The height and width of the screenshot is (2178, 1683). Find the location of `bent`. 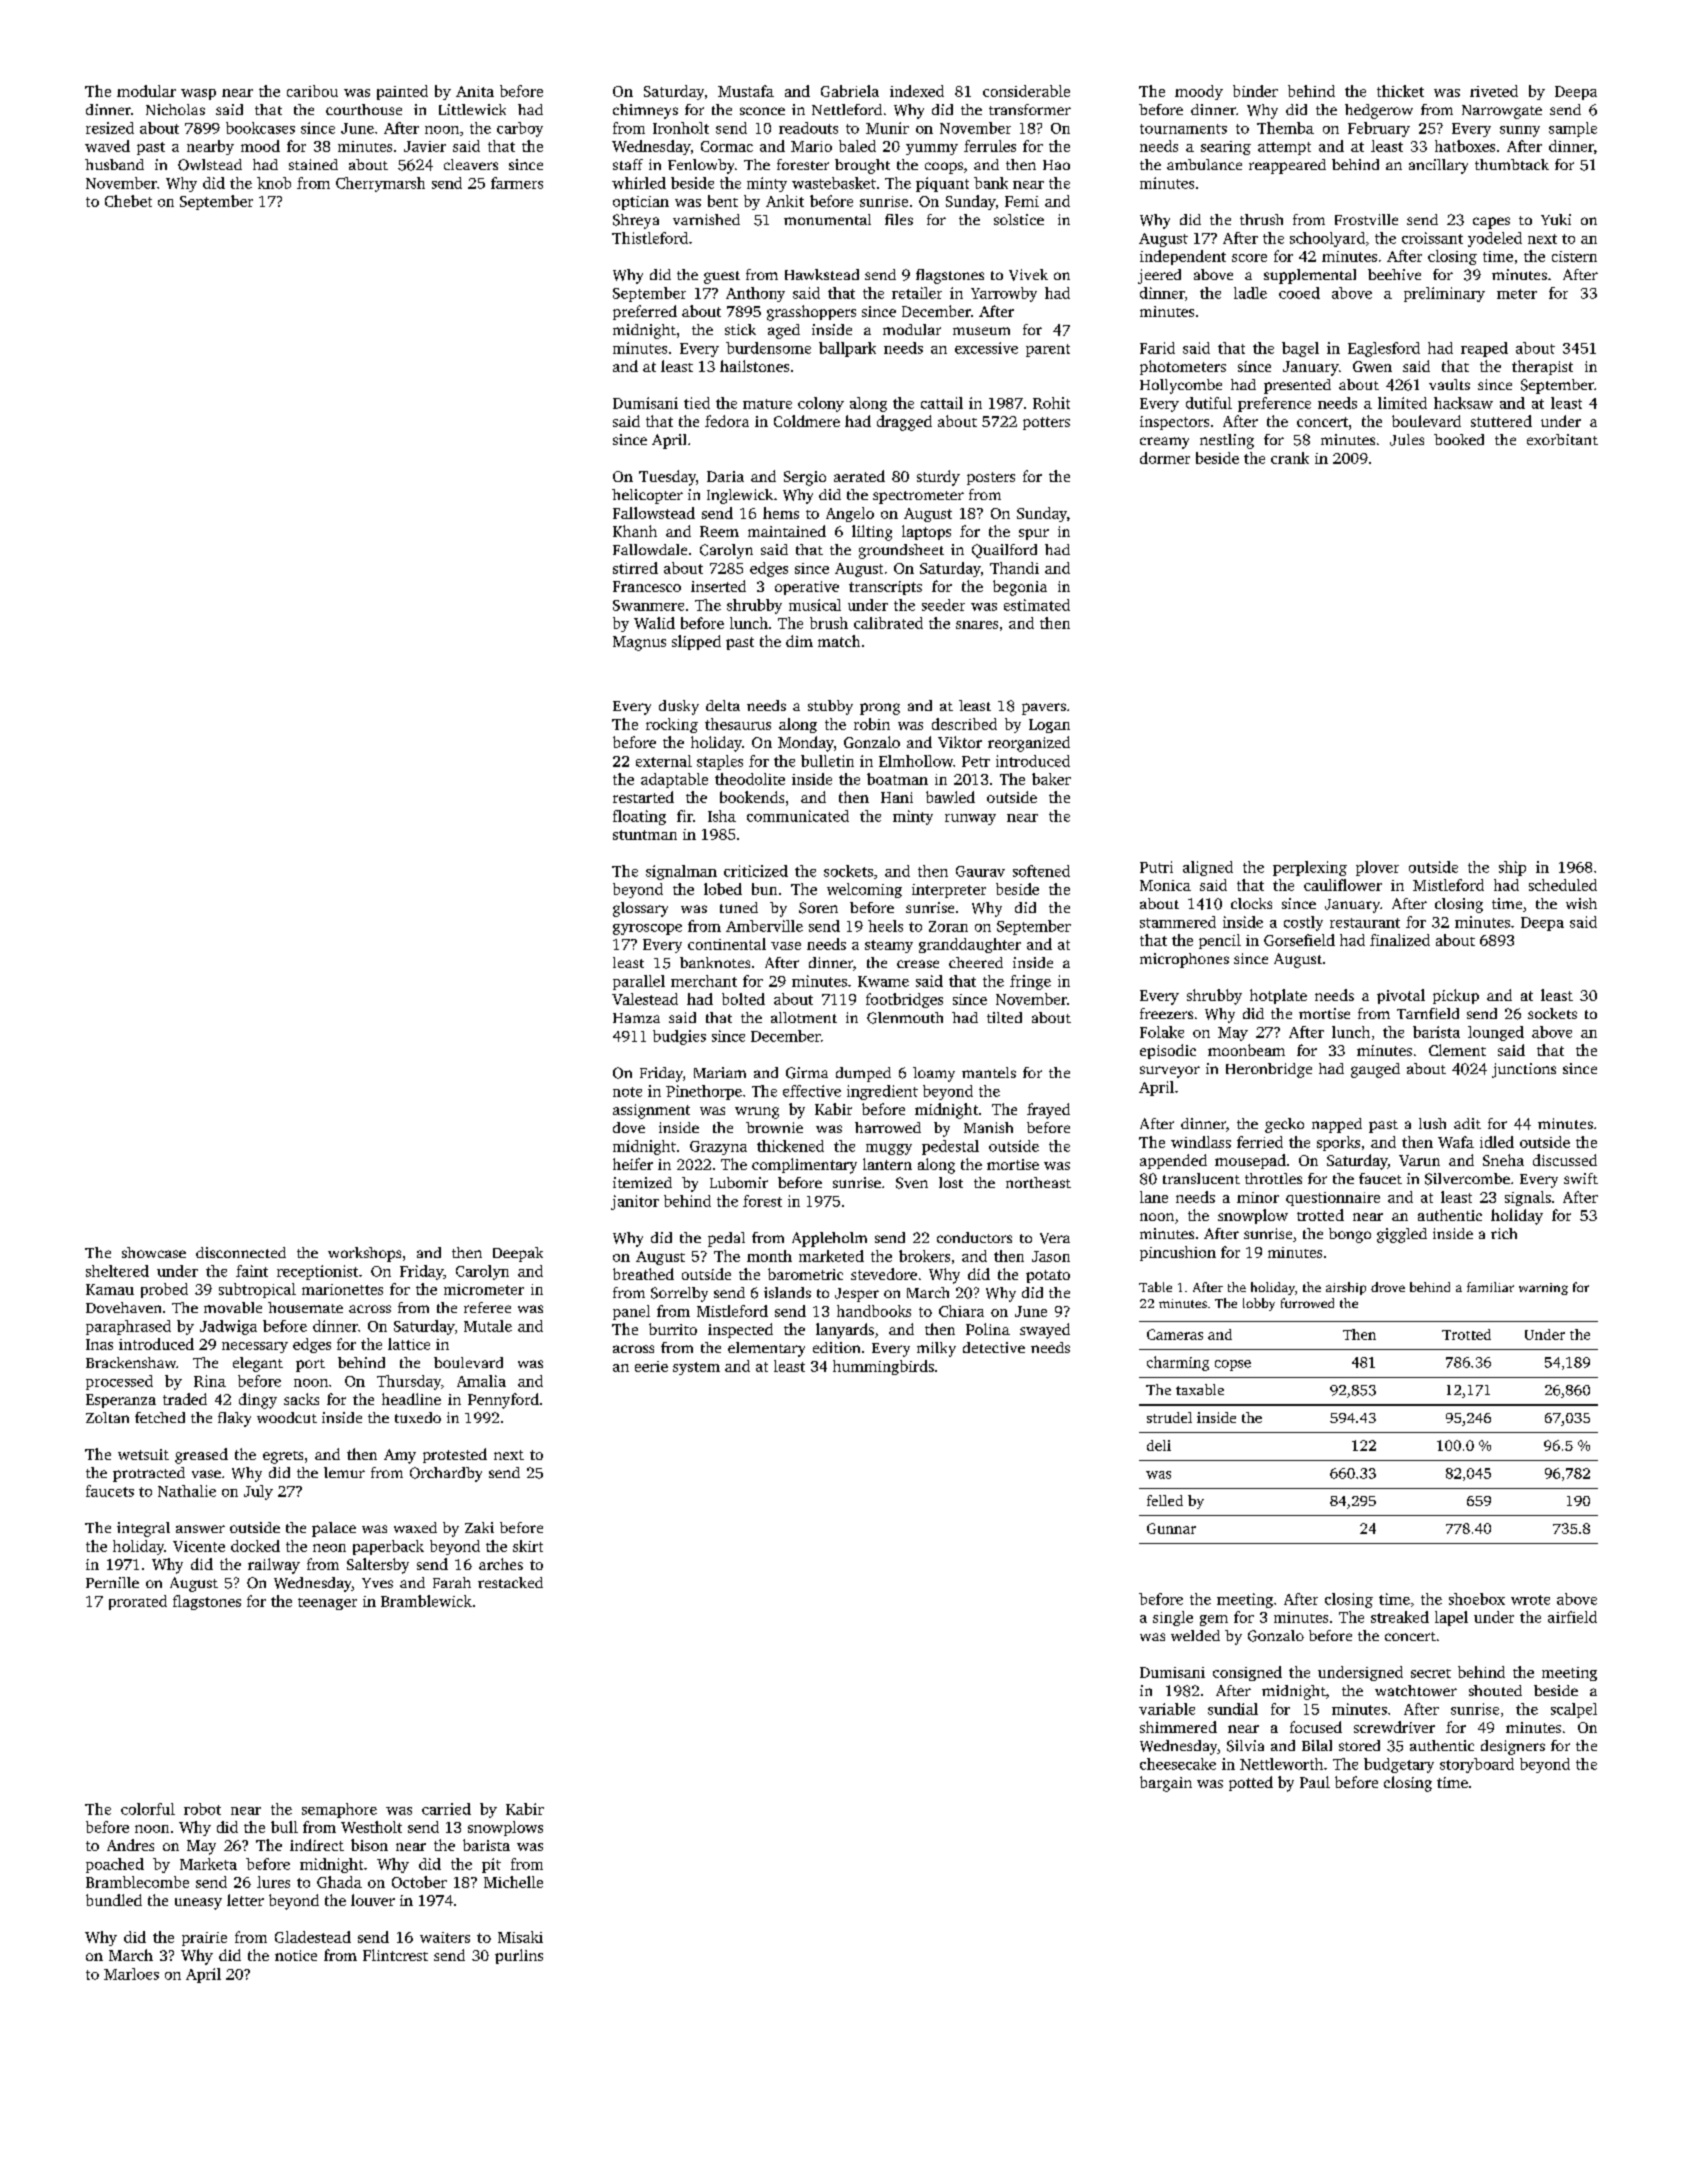

bent is located at coordinates (723, 201).
